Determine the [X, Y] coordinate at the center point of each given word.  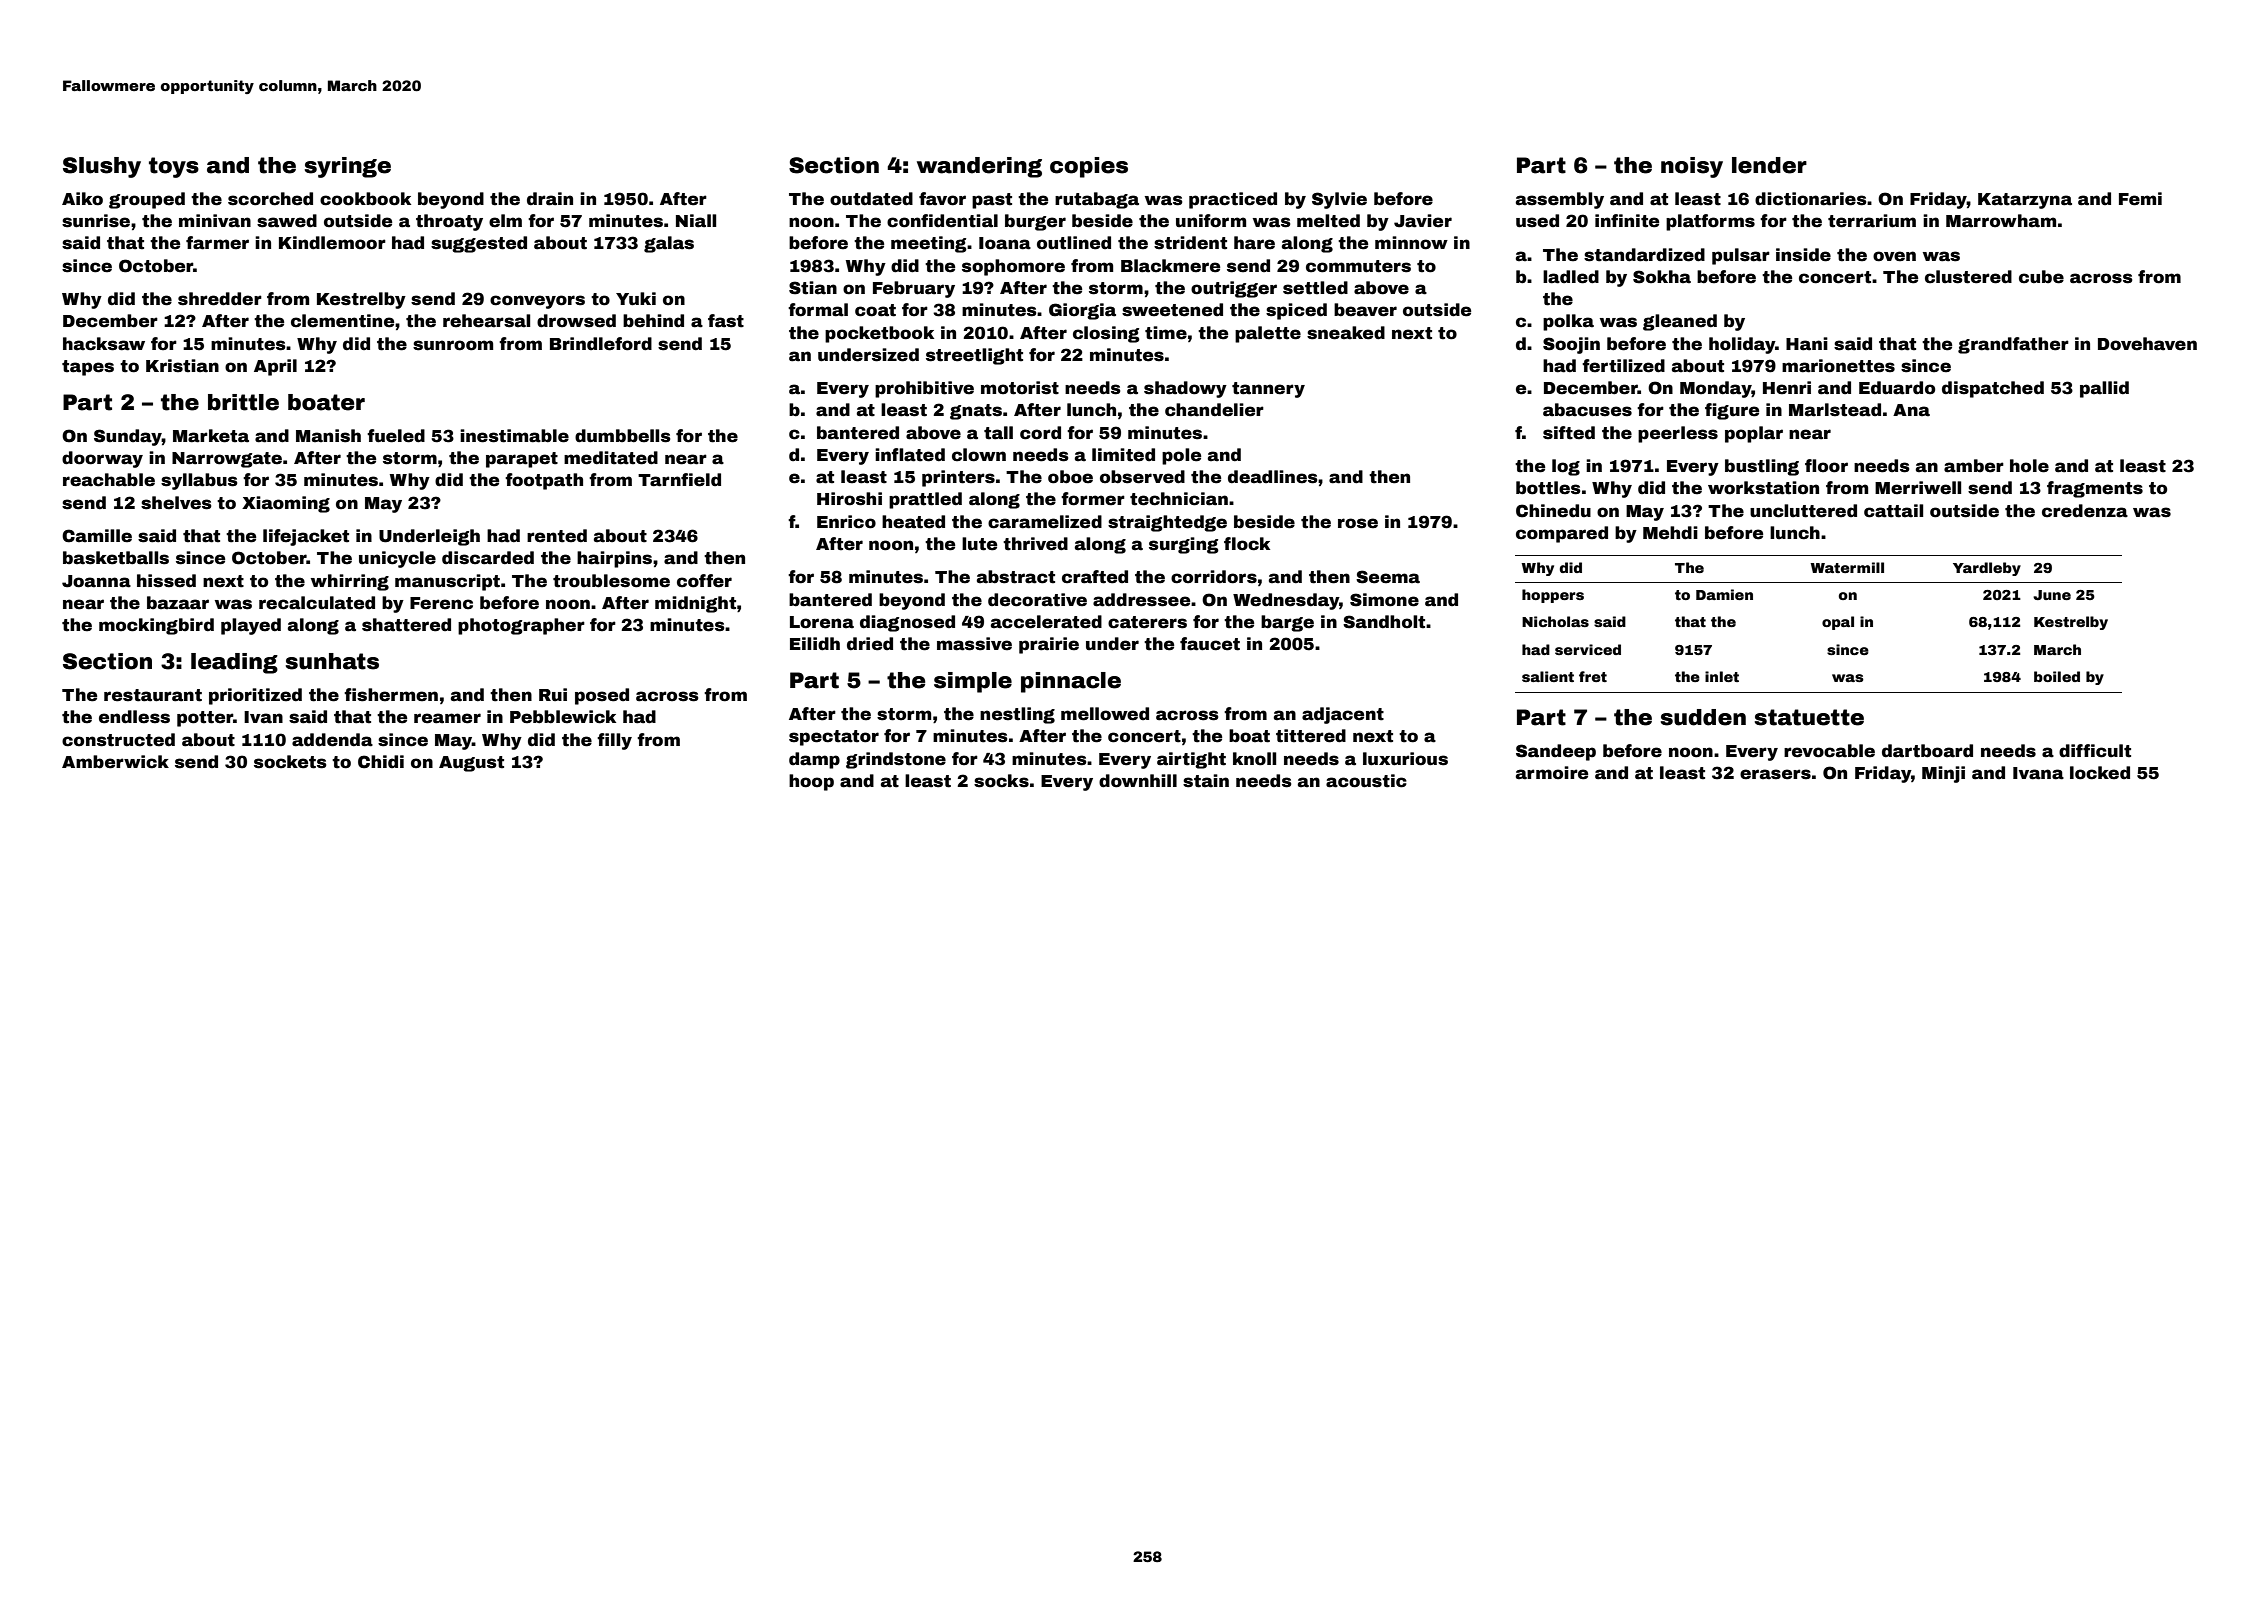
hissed [166, 581]
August [471, 764]
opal [1838, 623]
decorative [1037, 600]
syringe [348, 167]
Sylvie [1339, 200]
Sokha [1662, 277]
